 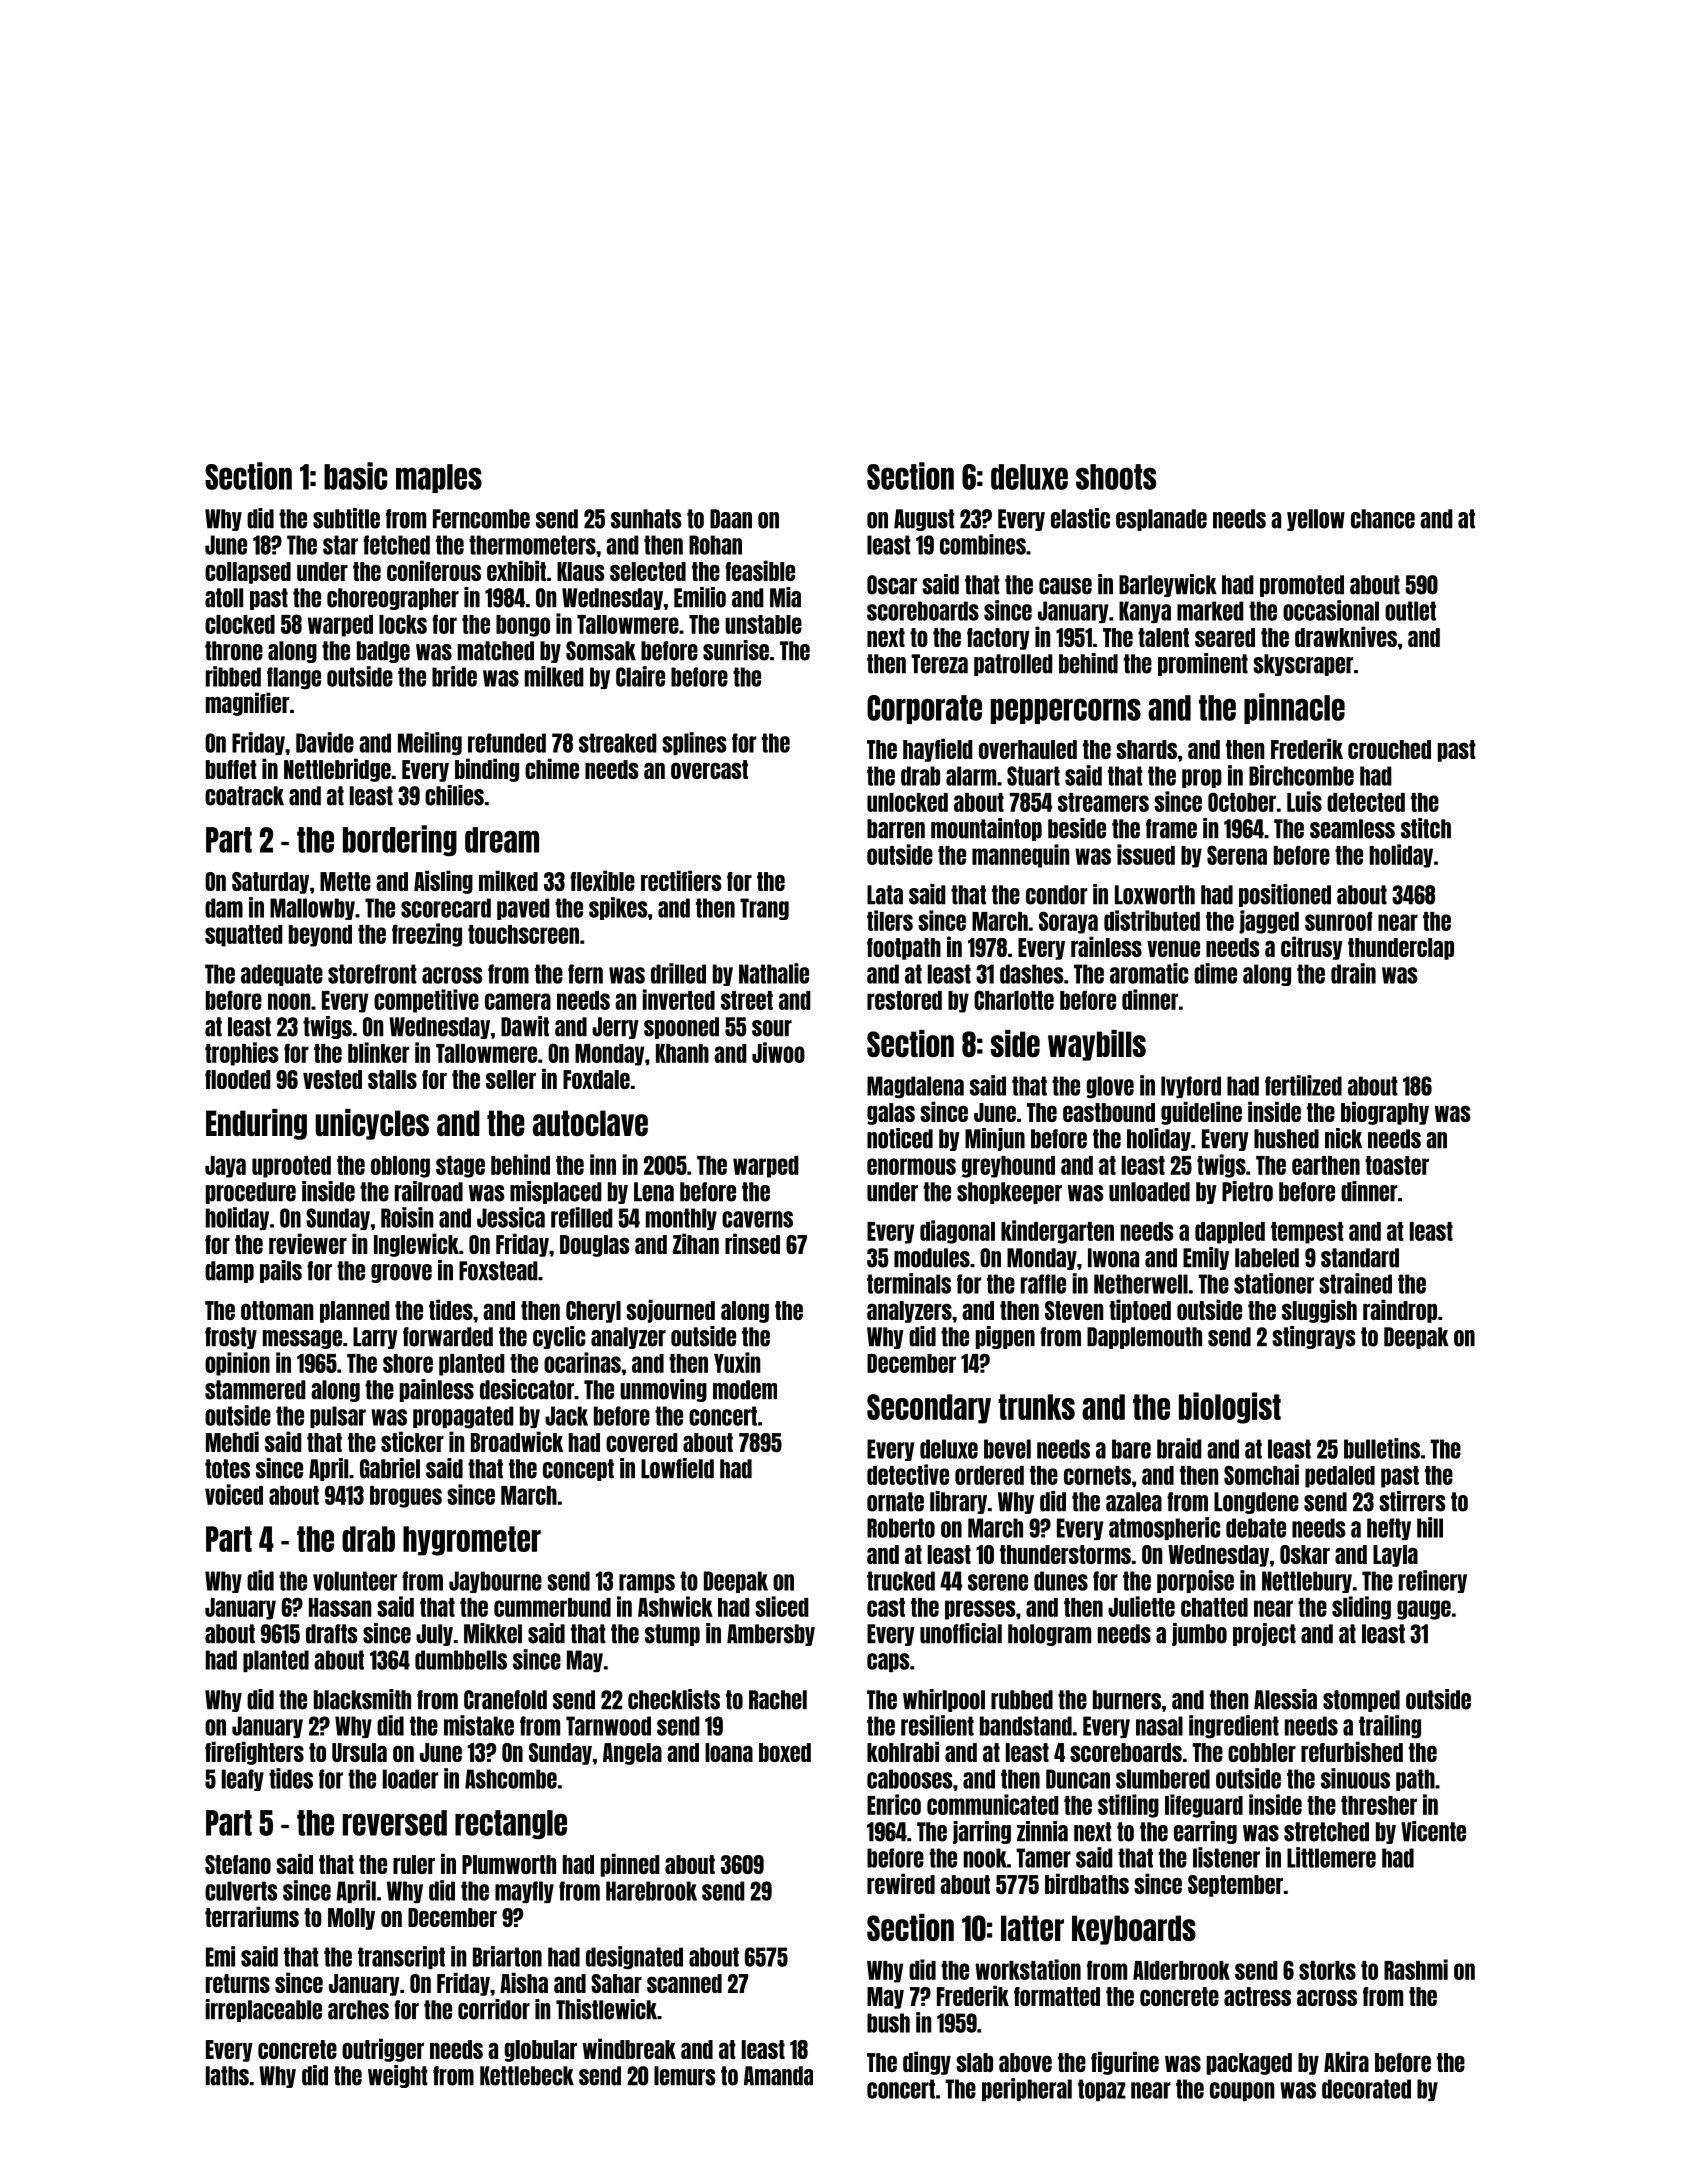 What do you see at coordinates (412, 1441) in the screenshot?
I see `sticker` at bounding box center [412, 1441].
